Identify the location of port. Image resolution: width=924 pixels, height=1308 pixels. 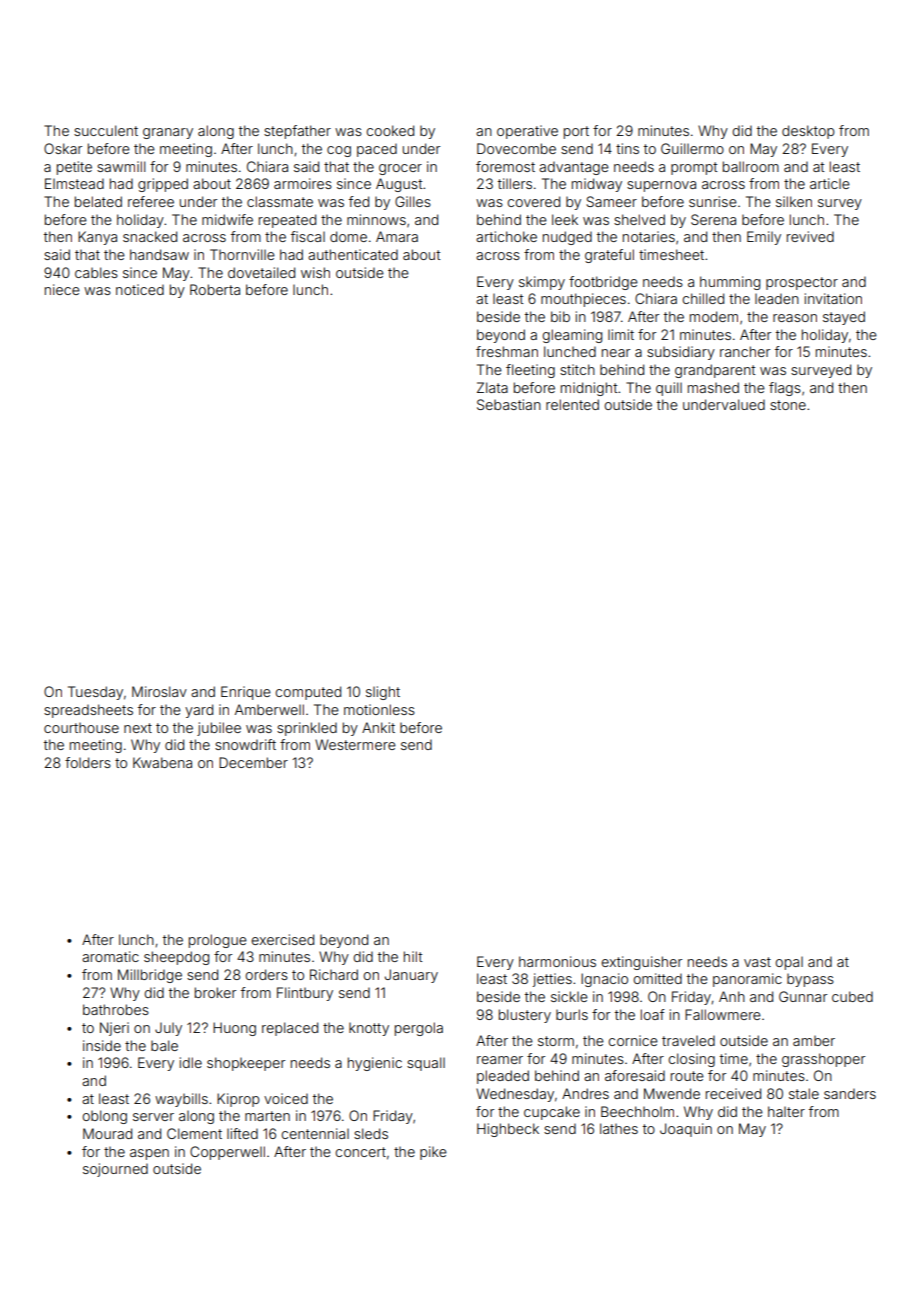
(576, 132).
